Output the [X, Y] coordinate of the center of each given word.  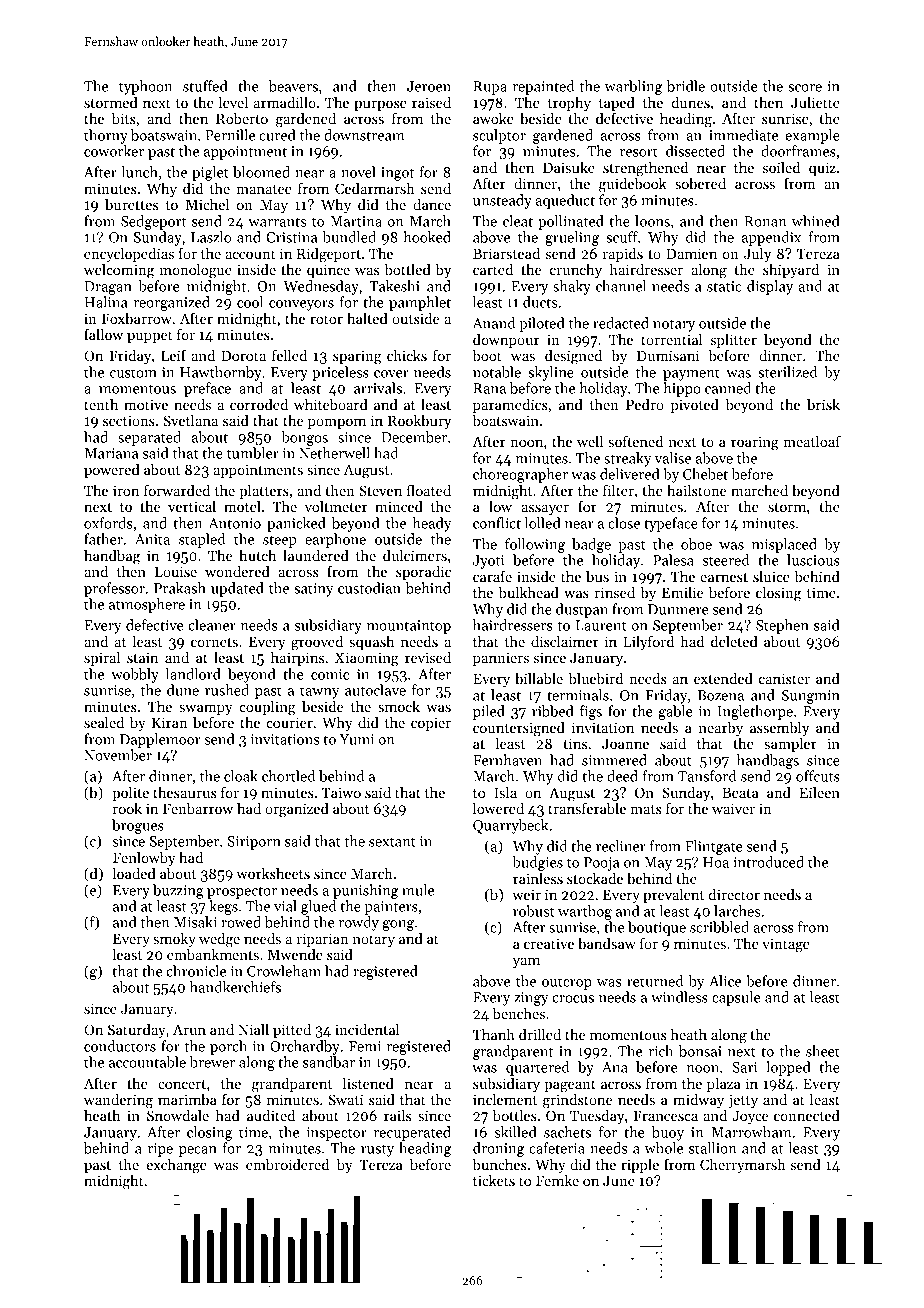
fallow [103, 334]
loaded [134, 873]
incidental [367, 1029]
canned [728, 388]
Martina [356, 221]
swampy [205, 709]
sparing [357, 358]
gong [398, 925]
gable [676, 712]
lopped [788, 1068]
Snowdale [178, 1115]
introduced [768, 862]
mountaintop [409, 627]
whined [816, 221]
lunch [139, 172]
